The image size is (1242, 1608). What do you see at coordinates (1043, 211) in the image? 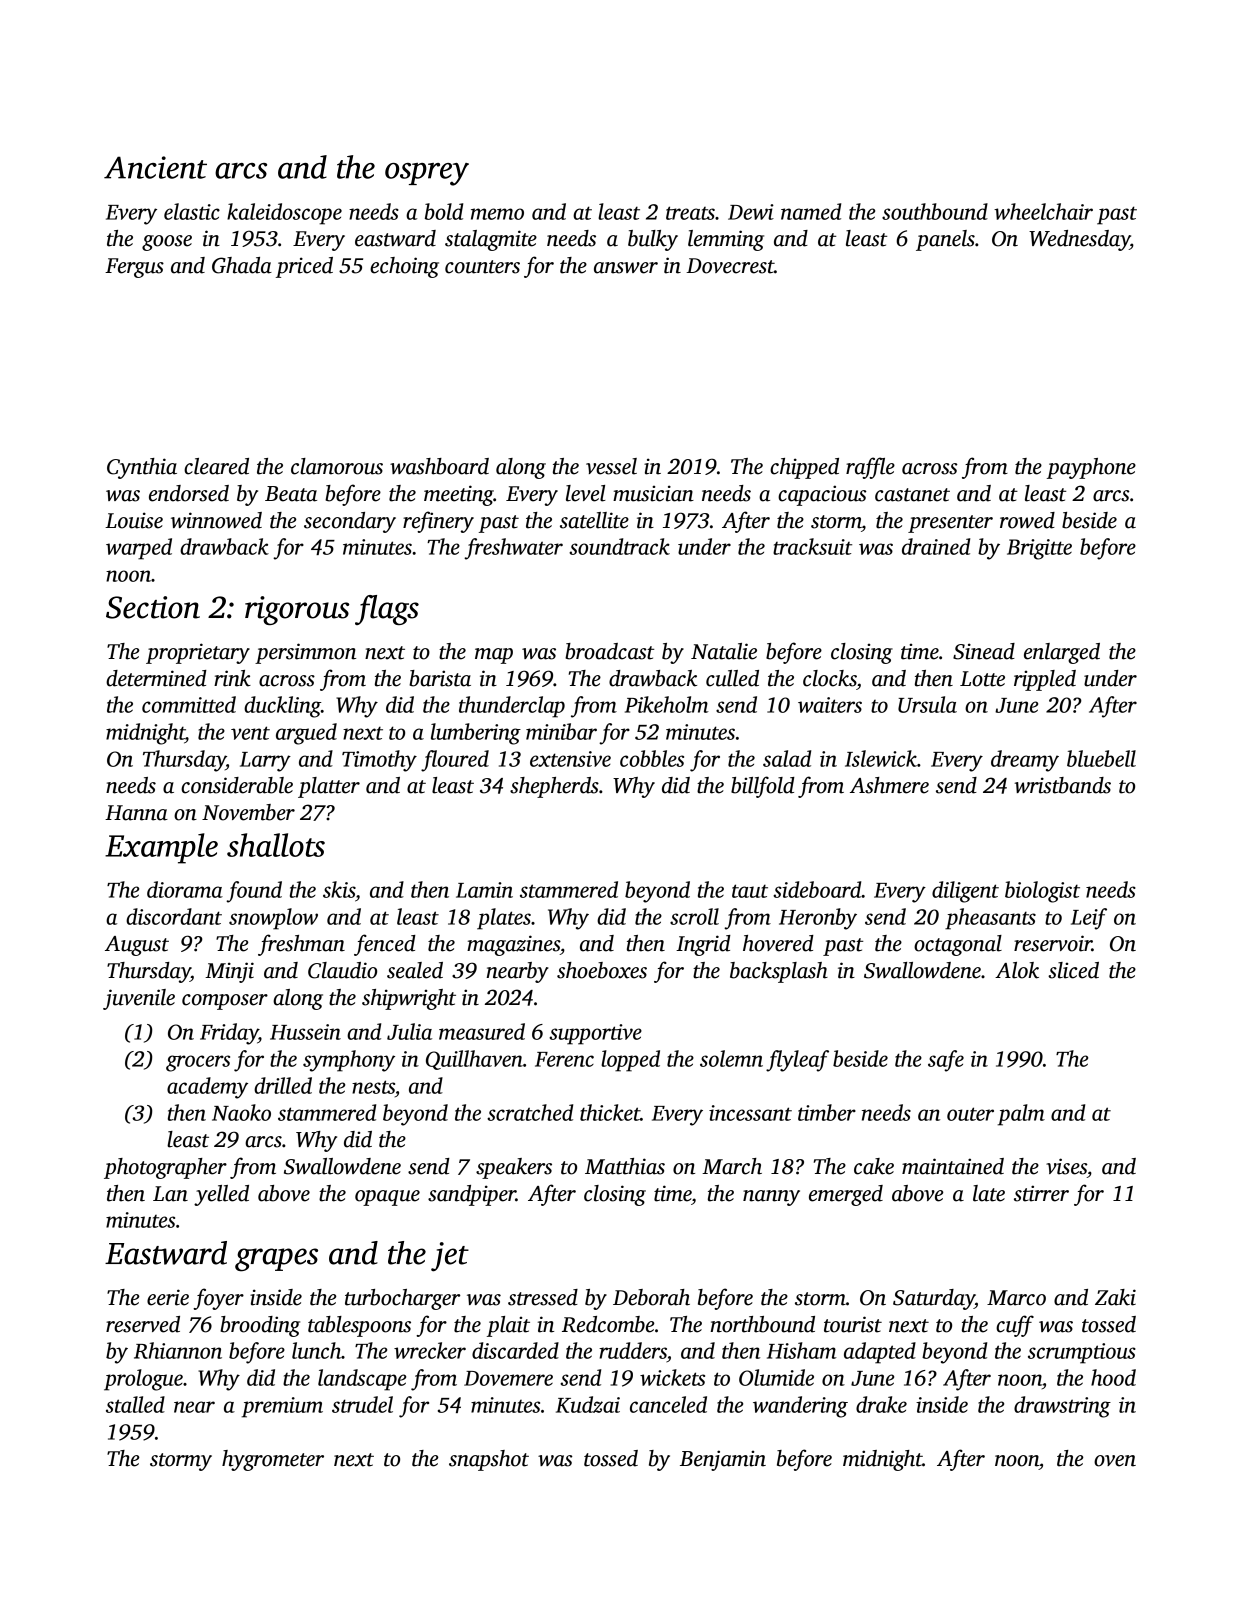
I see `wheelchair` at bounding box center [1043, 211].
